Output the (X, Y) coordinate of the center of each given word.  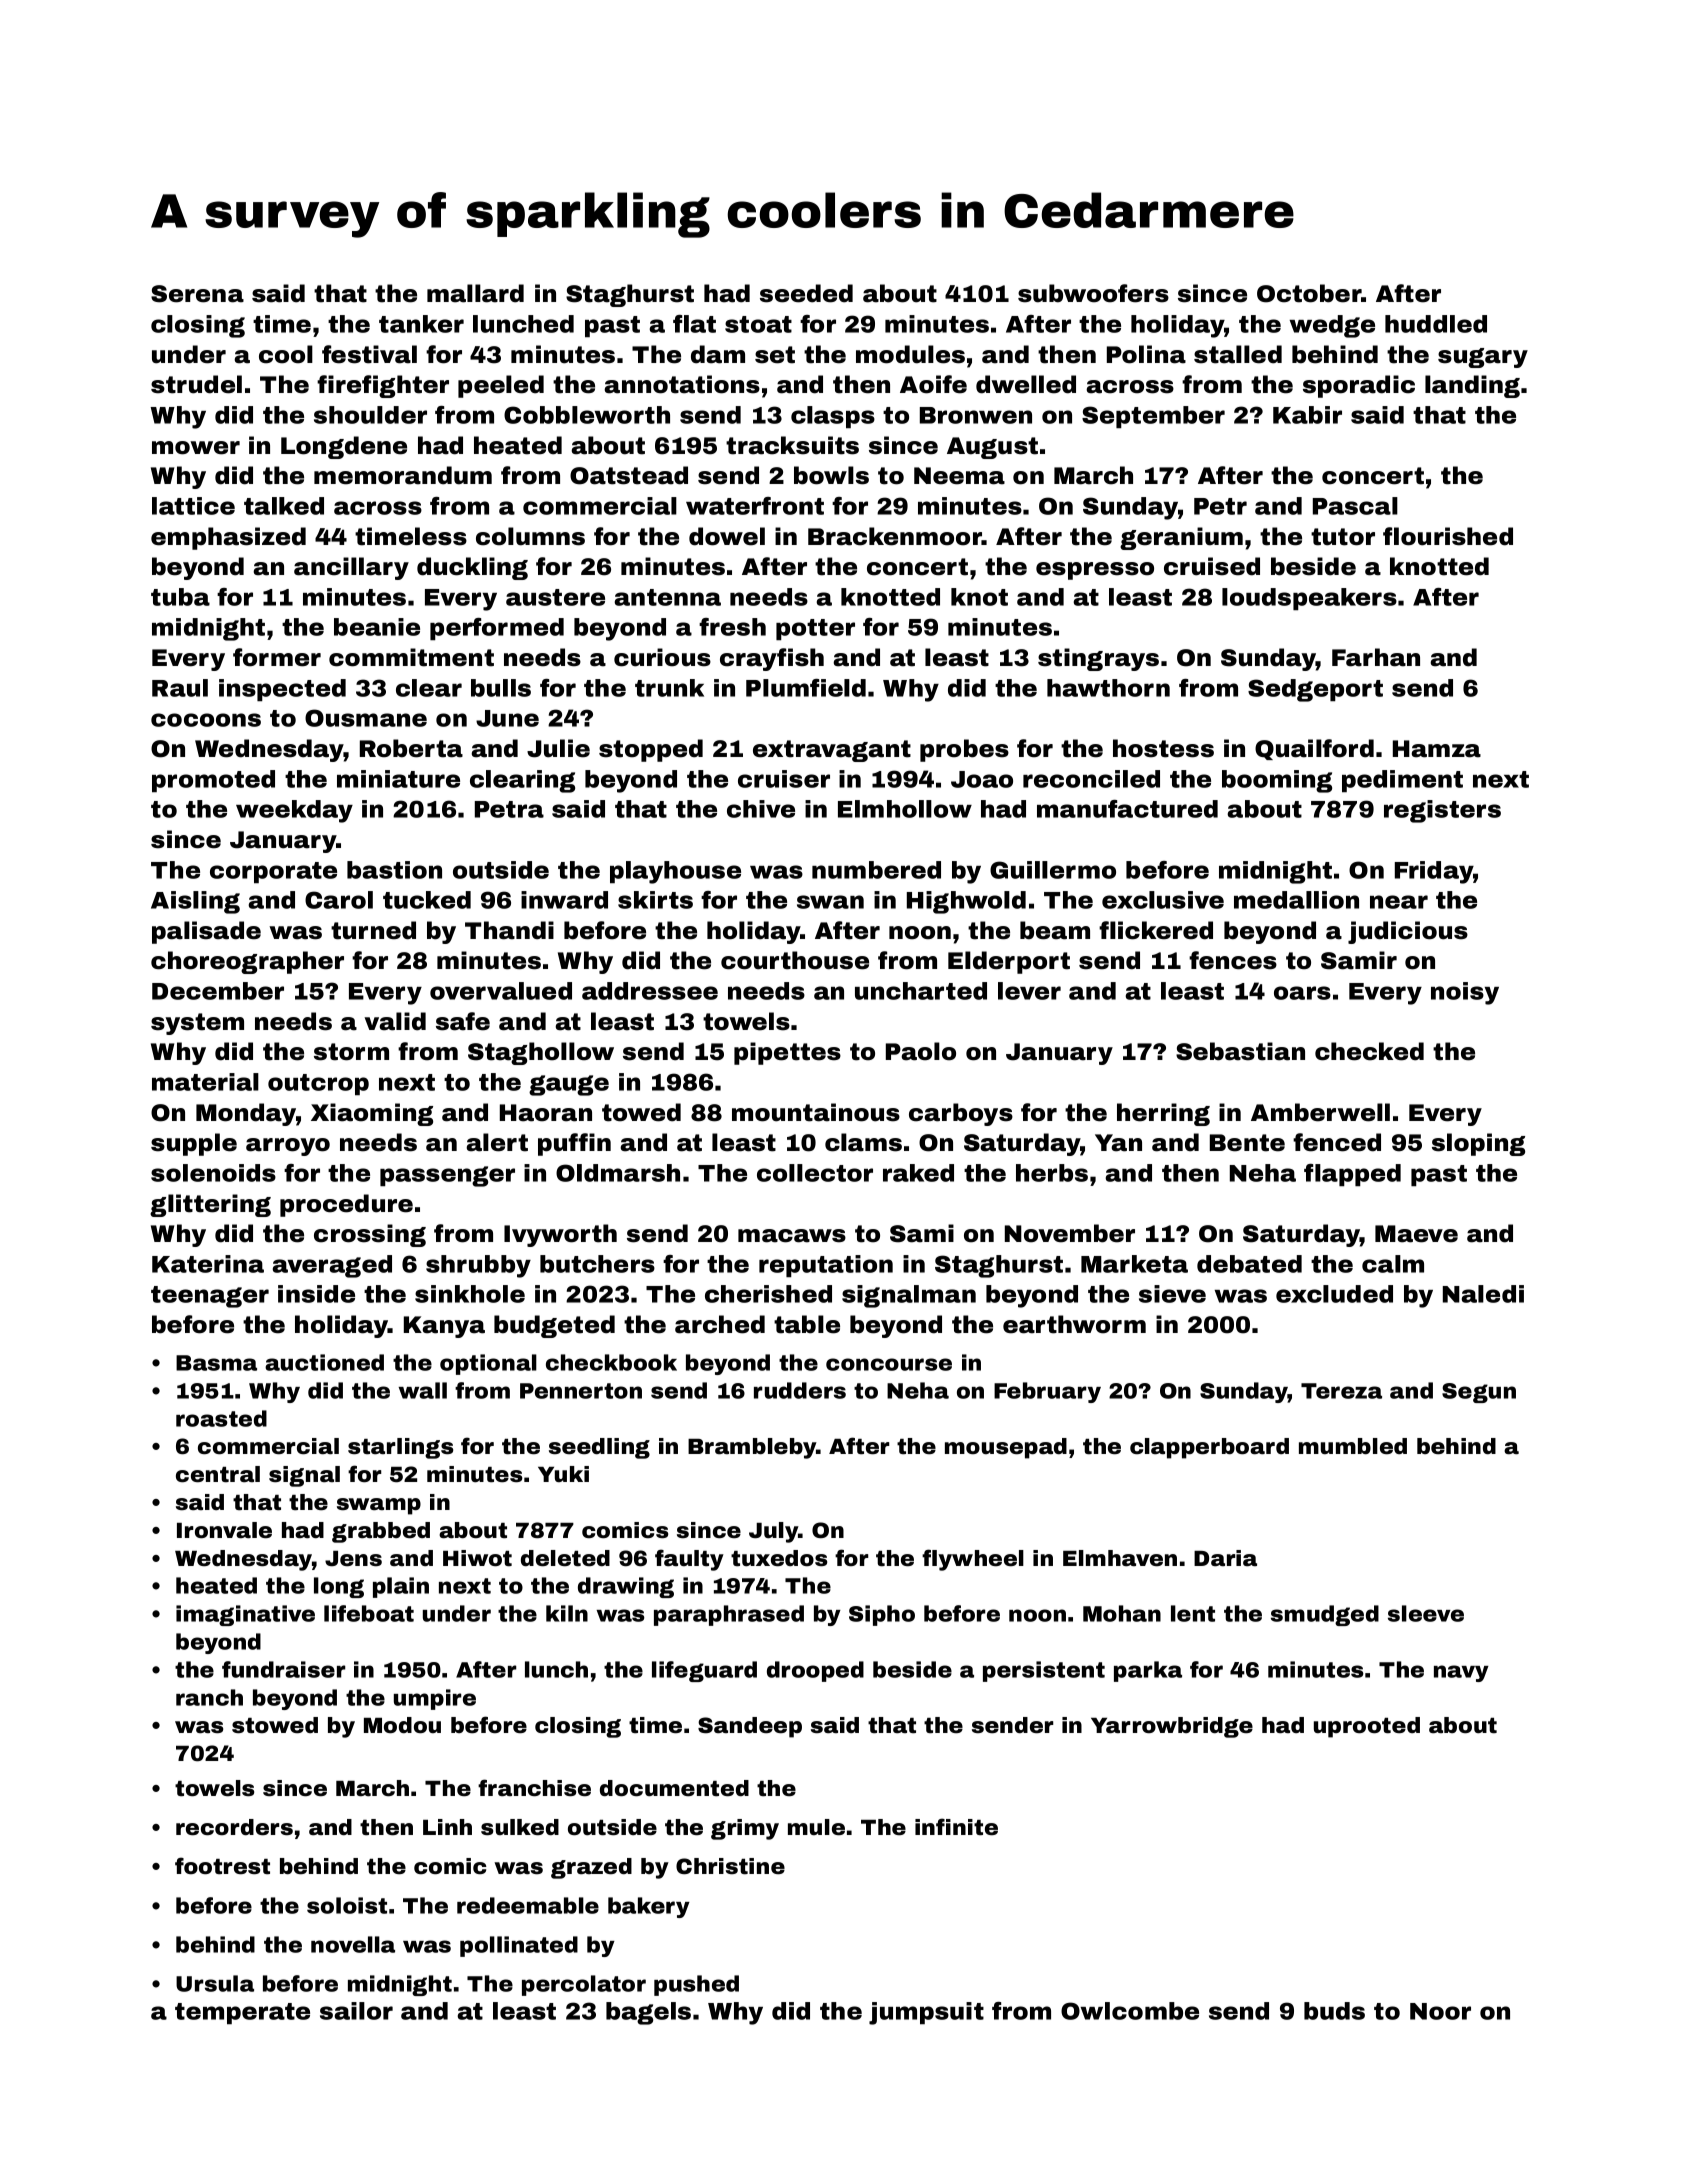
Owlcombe (1130, 2011)
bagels (648, 2013)
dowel (727, 536)
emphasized (228, 538)
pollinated (519, 1946)
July (774, 1532)
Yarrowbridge (1172, 1727)
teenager (210, 1297)
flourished (1448, 536)
